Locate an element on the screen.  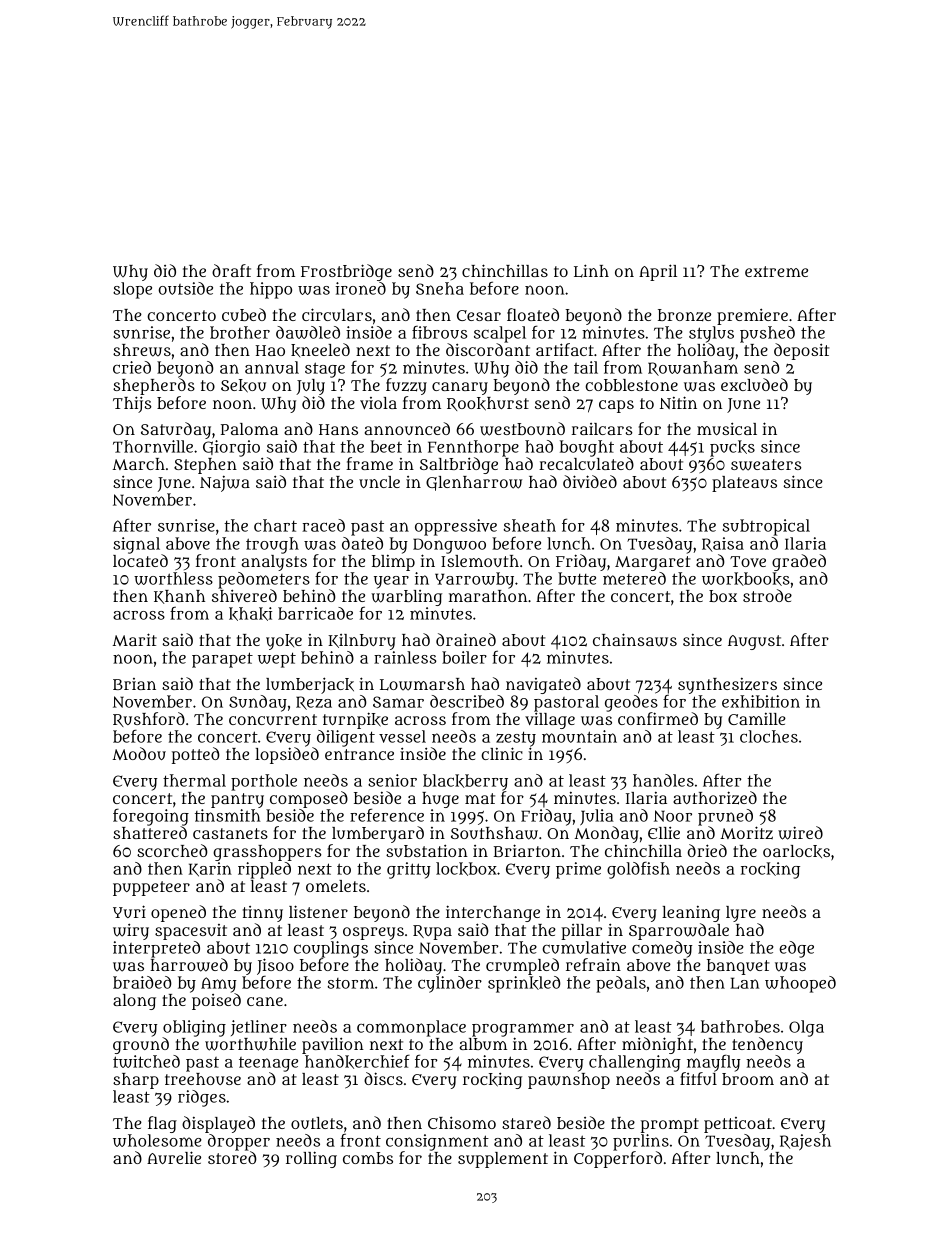
outlets is located at coordinates (317, 1123).
